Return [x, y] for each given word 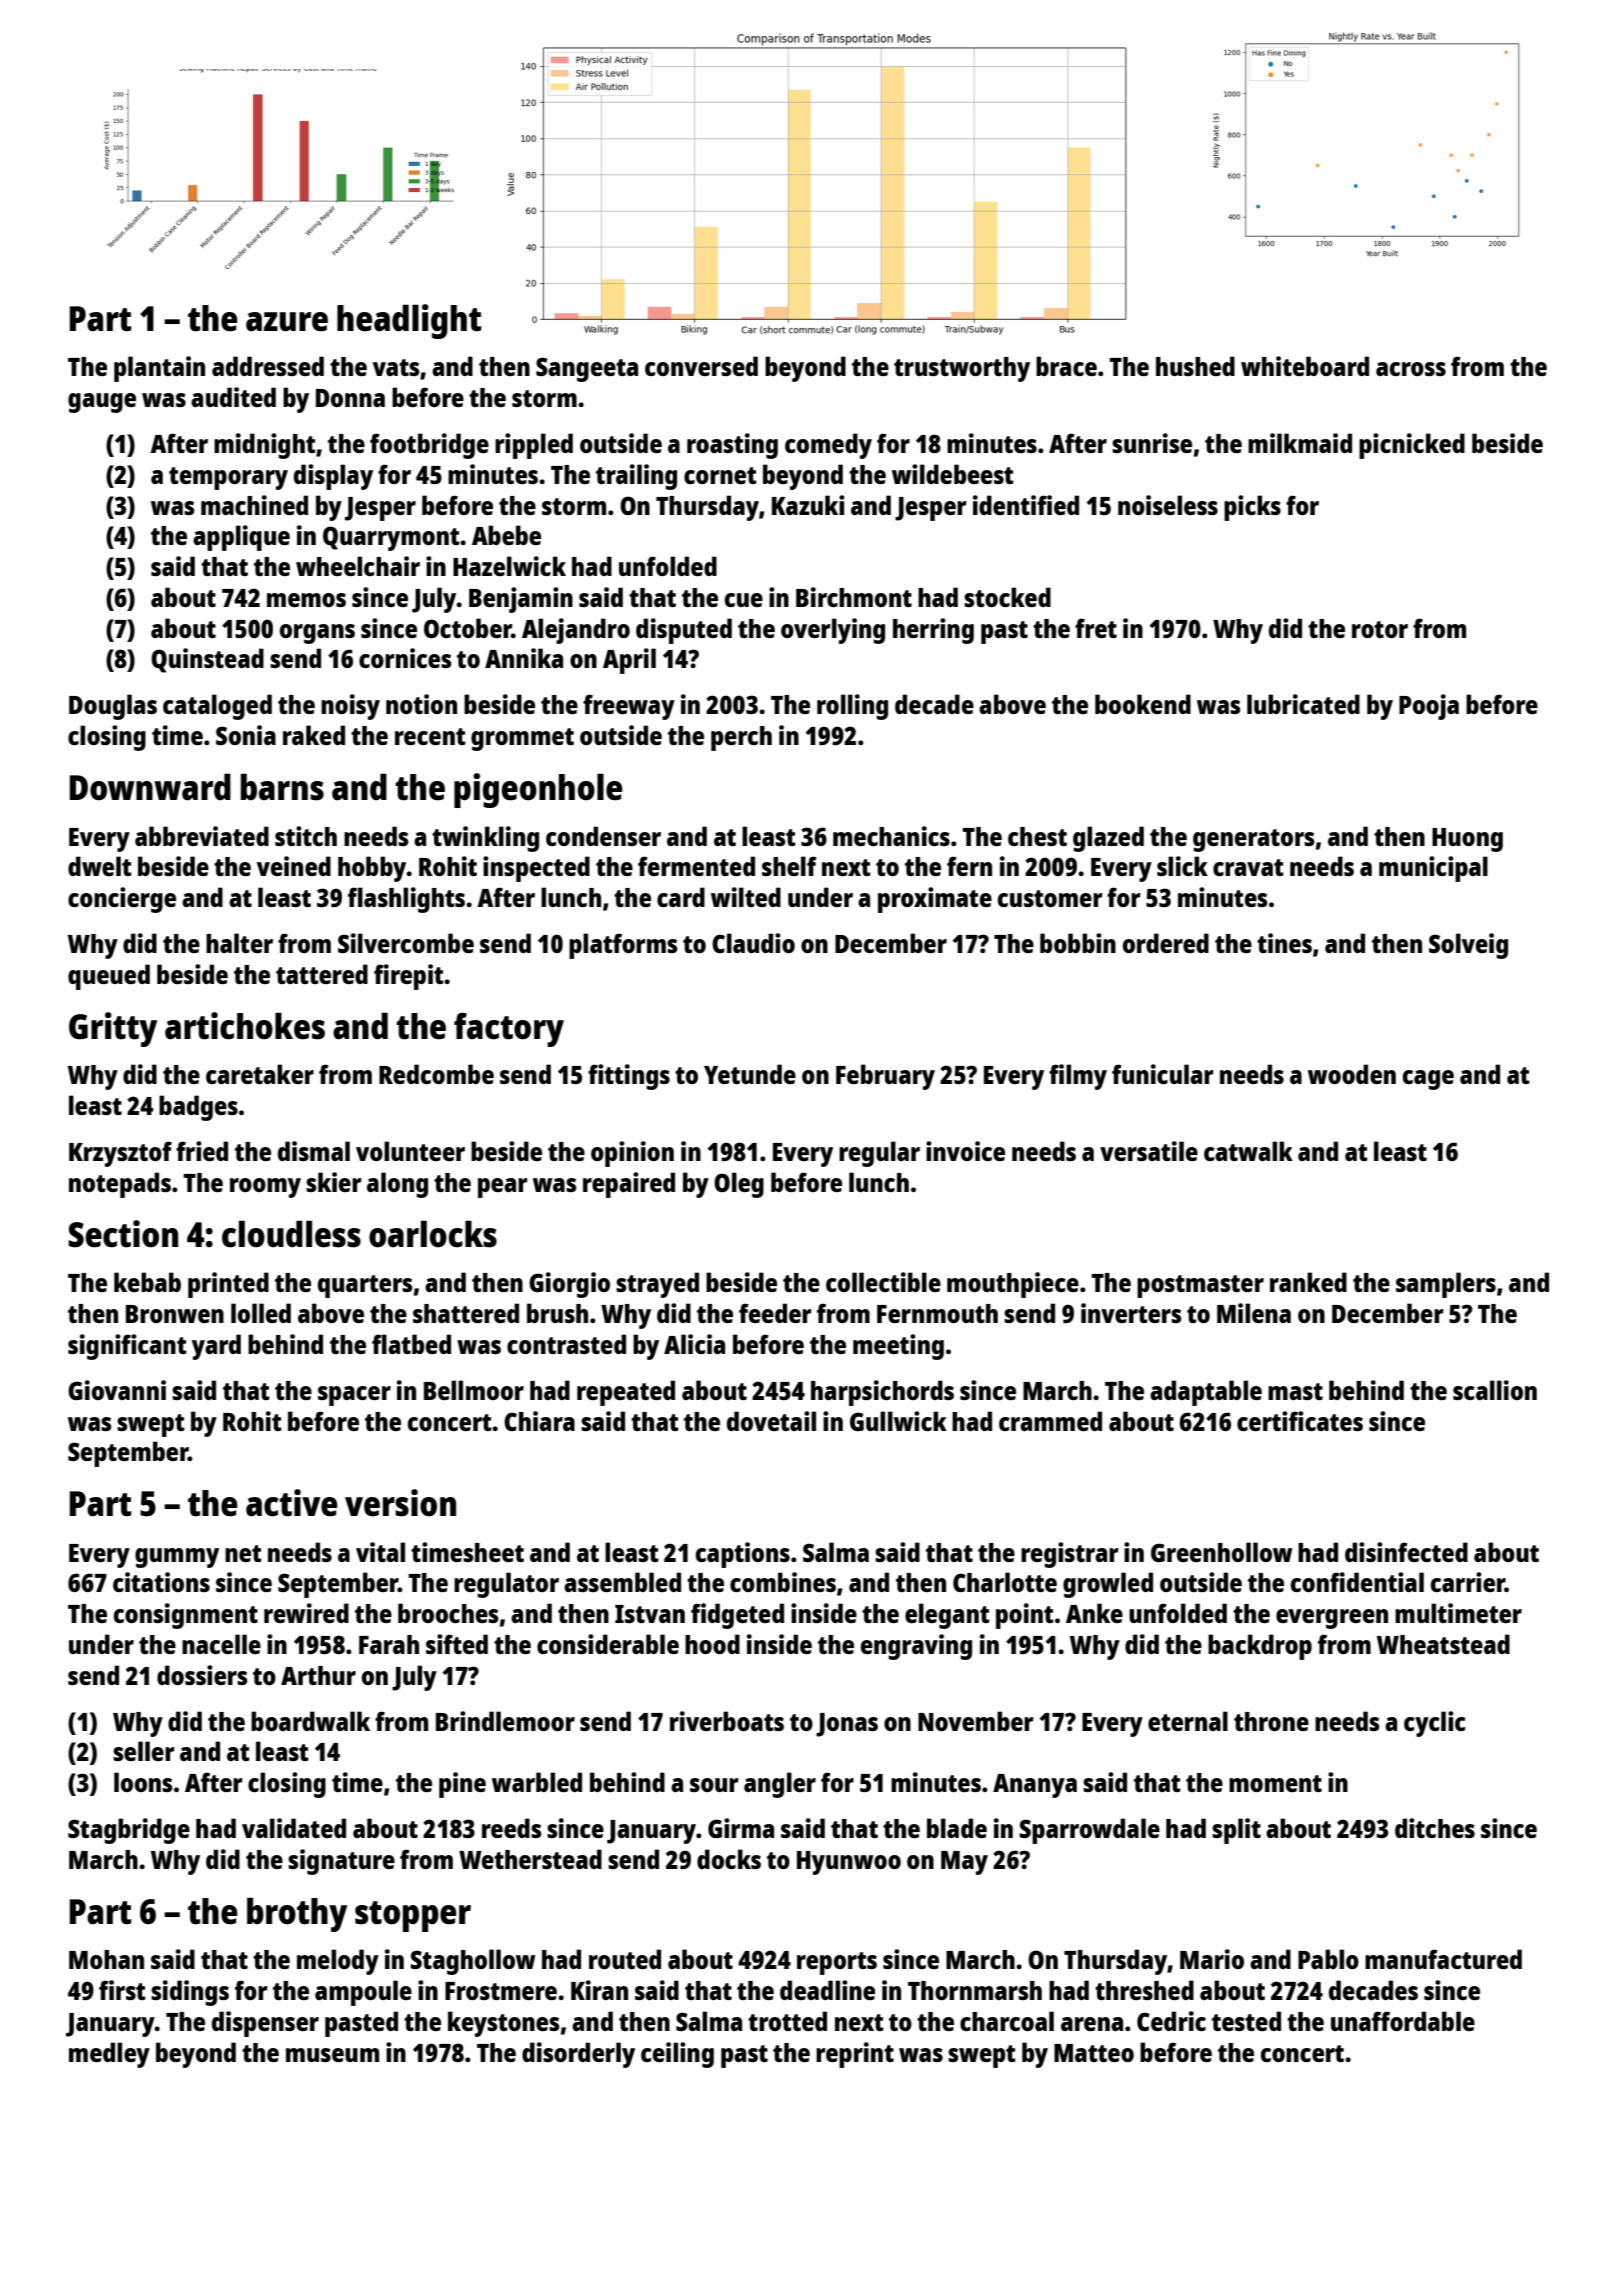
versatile [1149, 1151]
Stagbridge [129, 1831]
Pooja [1429, 707]
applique [241, 538]
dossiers [202, 1675]
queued [109, 977]
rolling [852, 707]
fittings [629, 1077]
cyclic [1435, 1724]
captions [743, 1555]
